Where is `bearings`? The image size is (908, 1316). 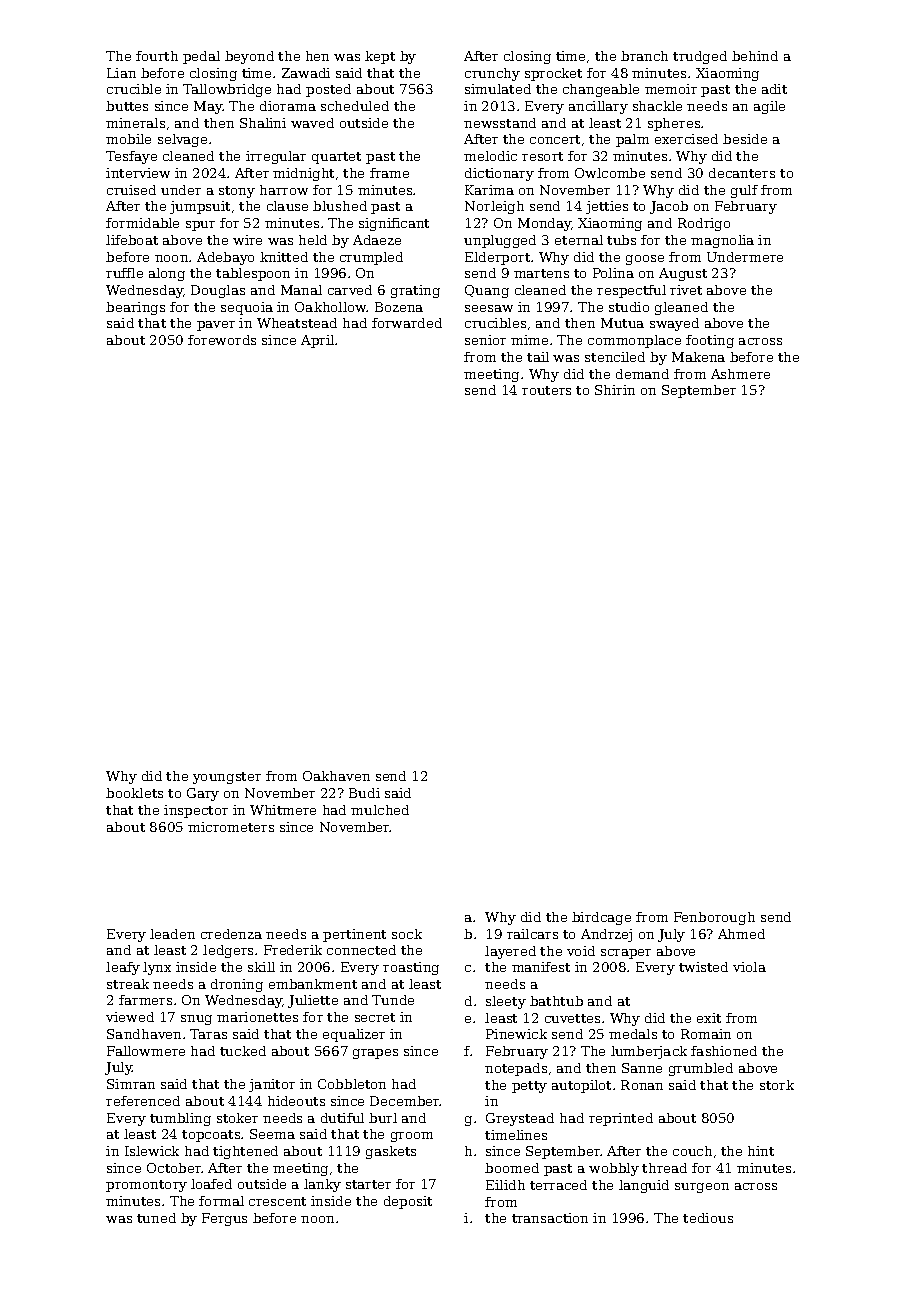
bearings is located at coordinates (135, 308).
